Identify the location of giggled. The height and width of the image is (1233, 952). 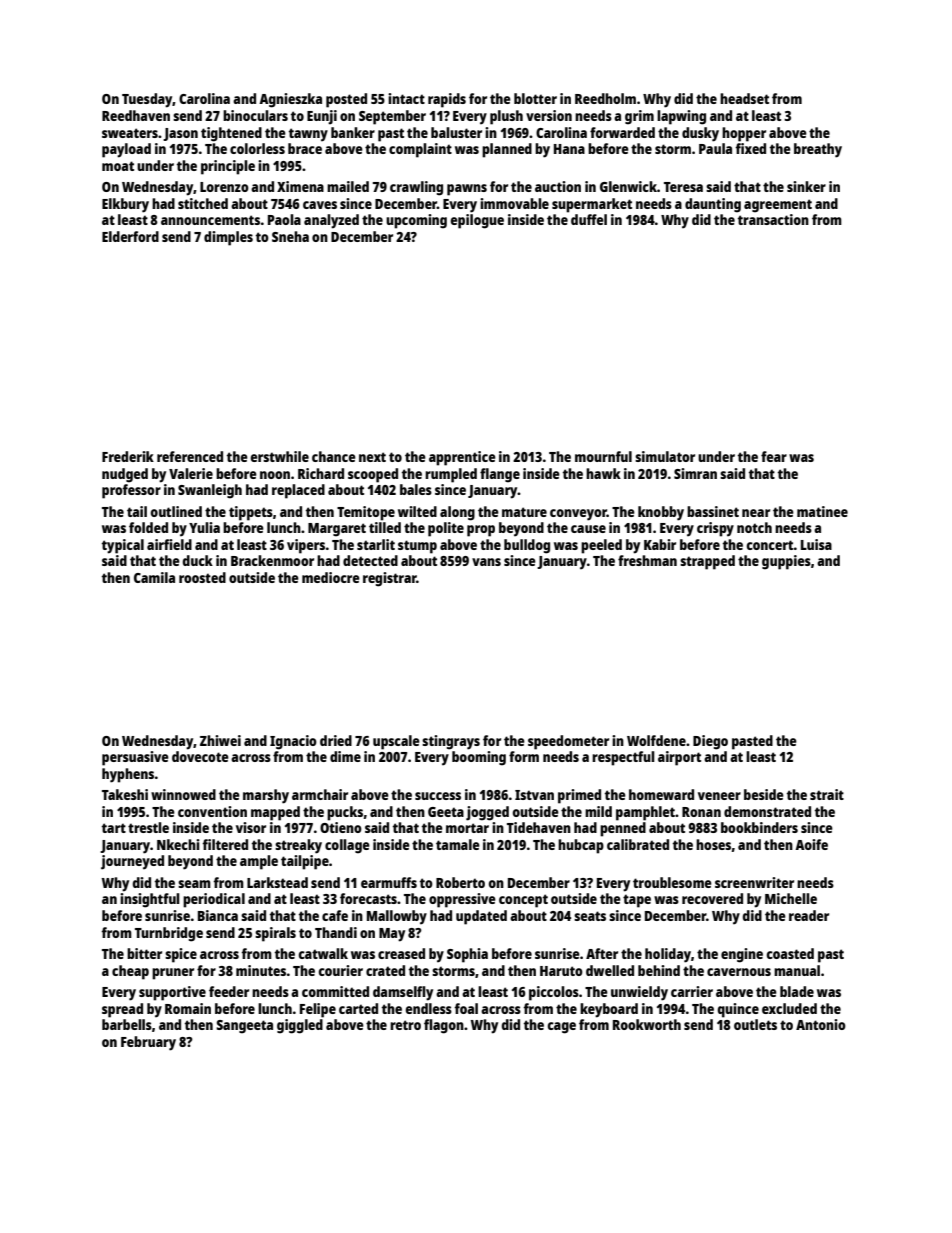
(300, 1026).
